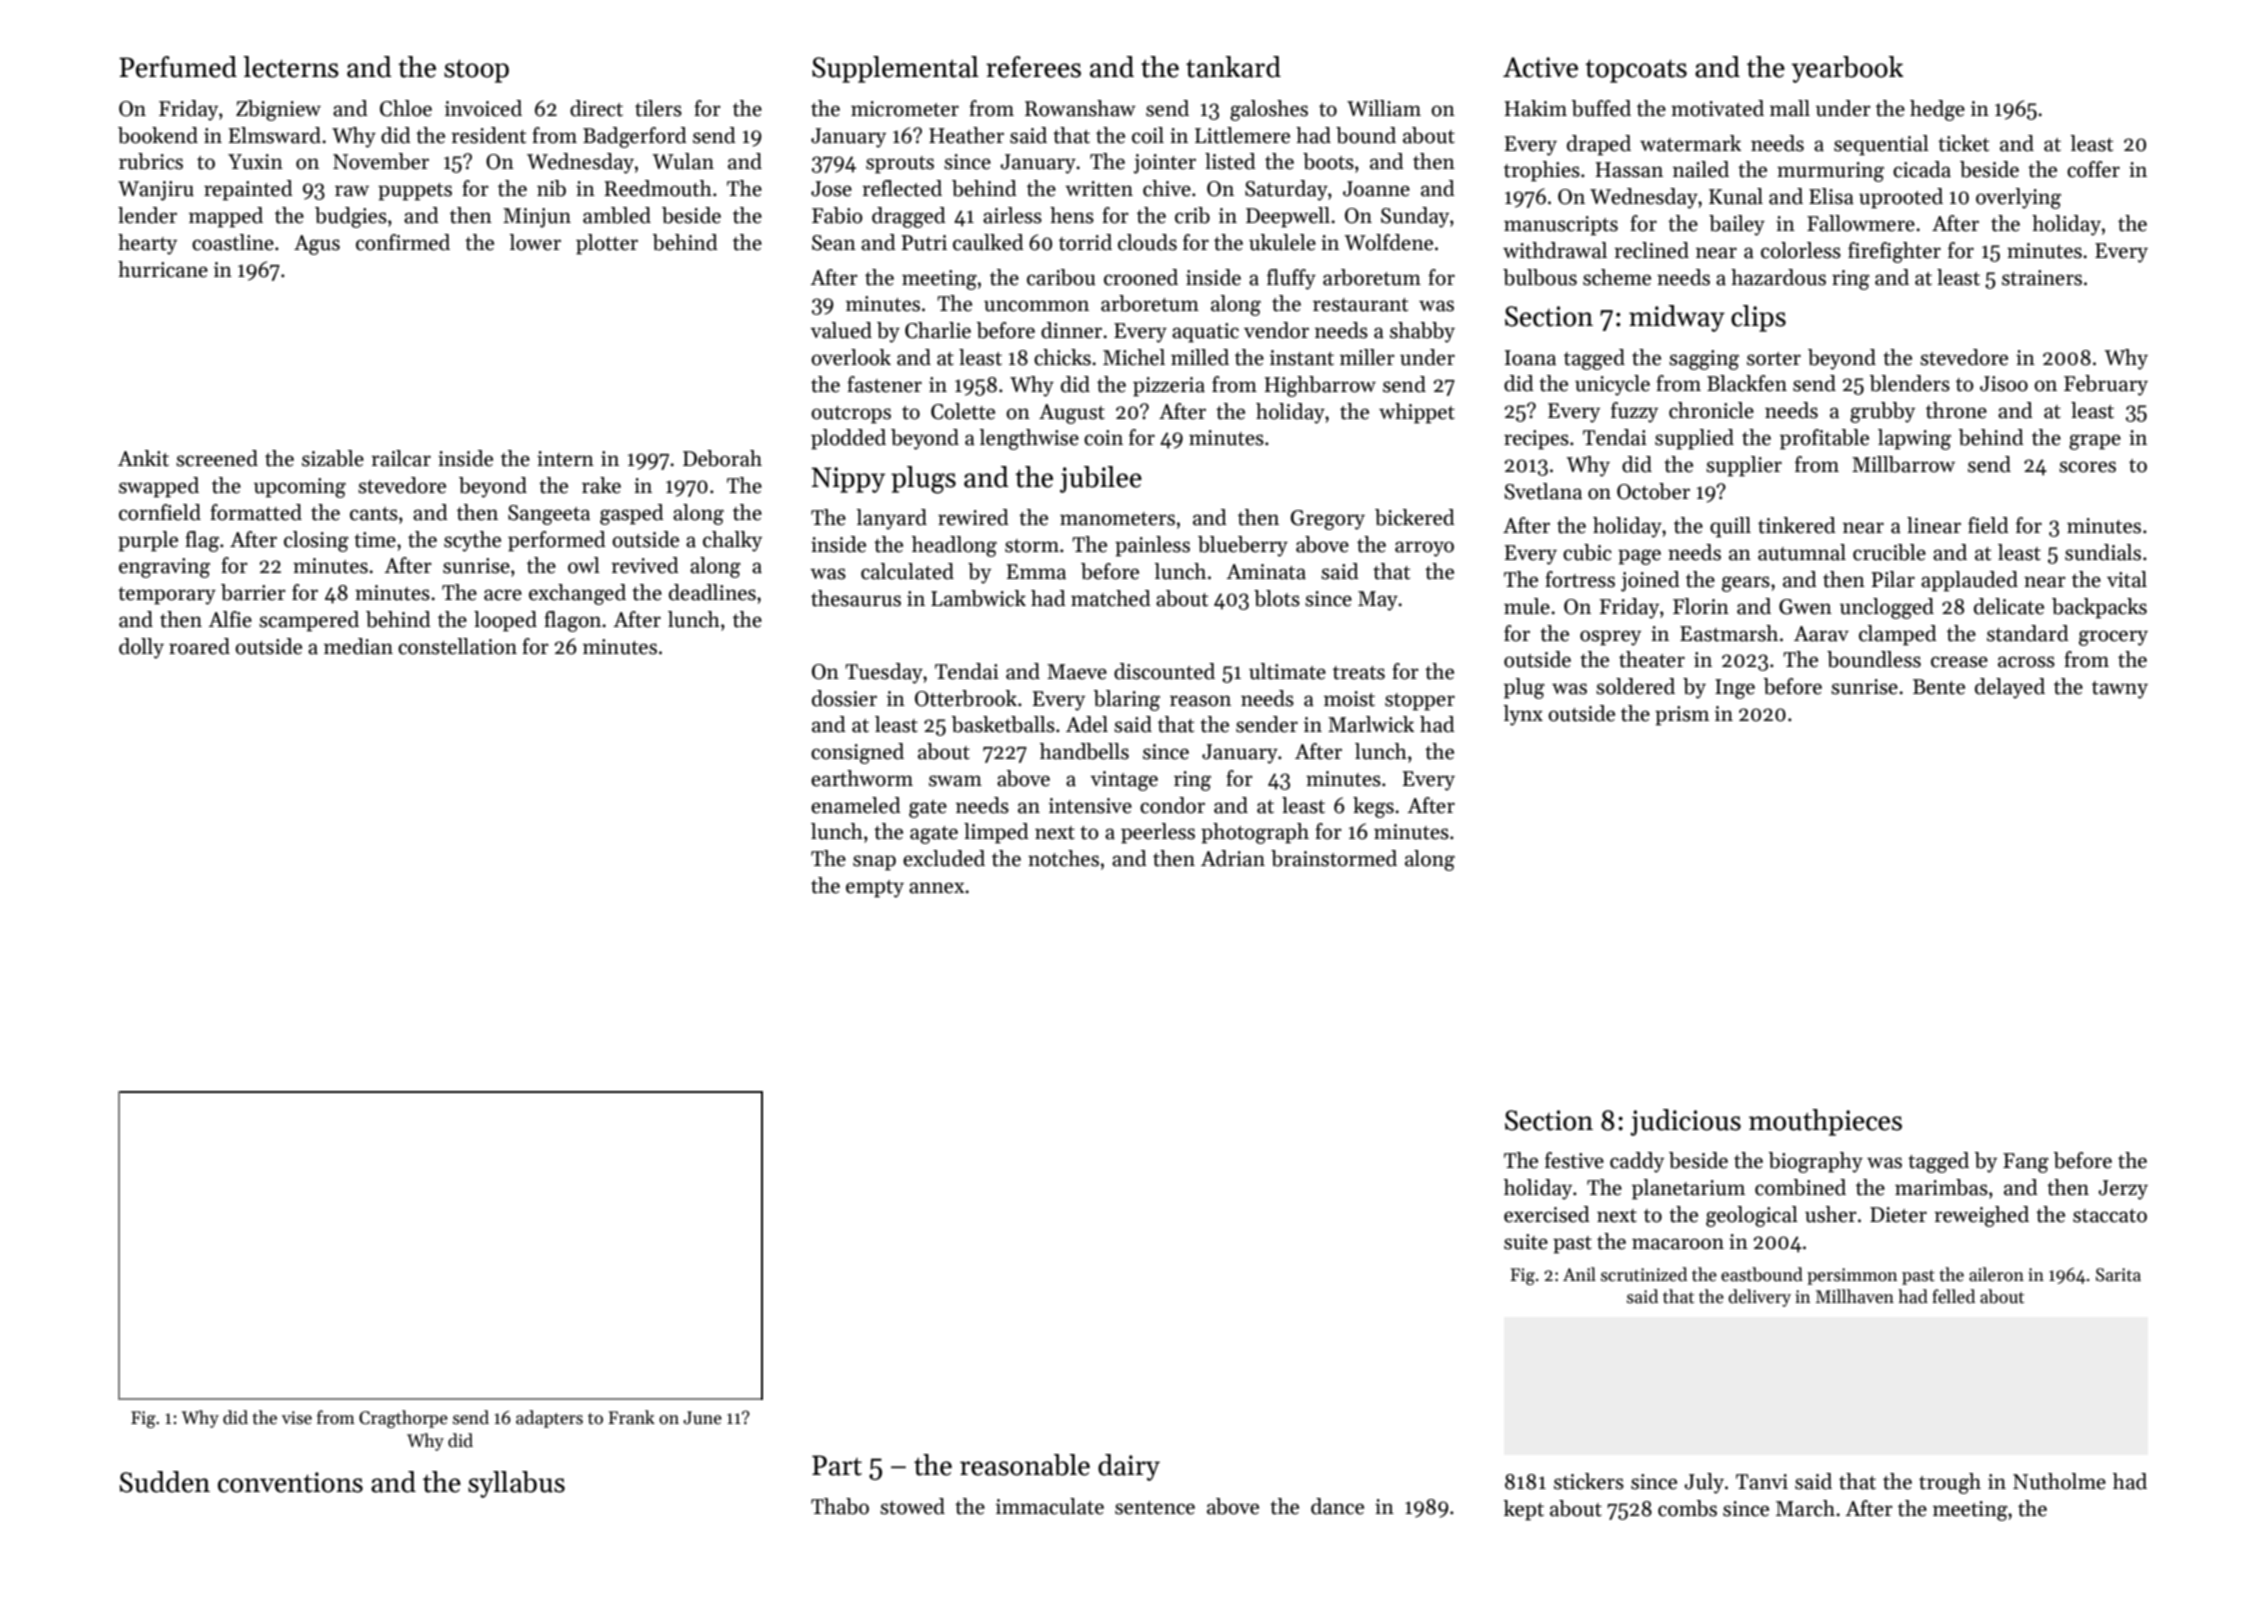 Image resolution: width=2266 pixels, height=1602 pixels. I want to click on dance, so click(1337, 1506).
